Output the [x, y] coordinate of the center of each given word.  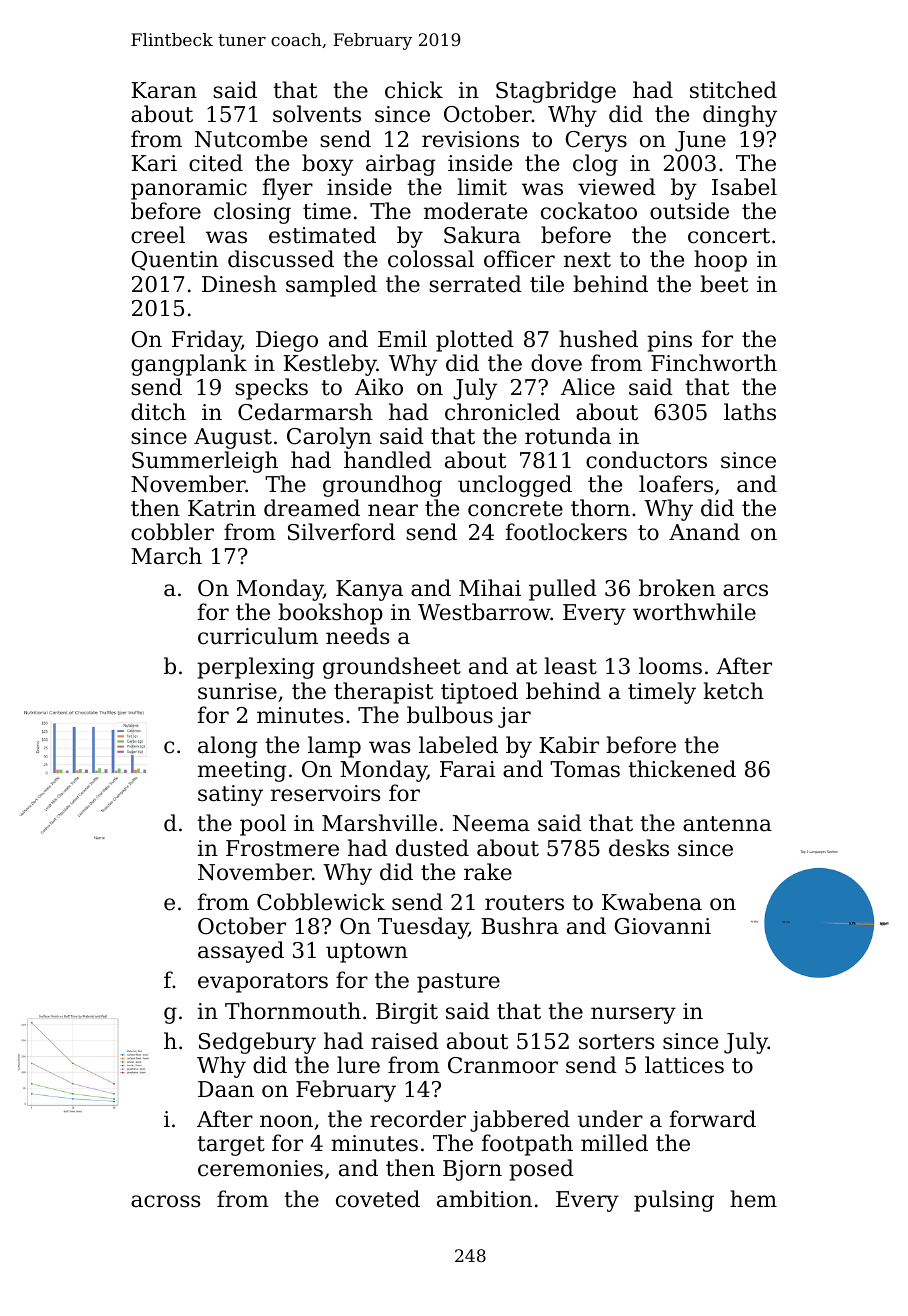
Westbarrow [484, 612]
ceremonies [260, 1168]
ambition [484, 1199]
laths [750, 412]
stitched [733, 90]
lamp [334, 747]
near [393, 510]
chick [414, 90]
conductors [646, 460]
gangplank [189, 365]
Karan [164, 90]
